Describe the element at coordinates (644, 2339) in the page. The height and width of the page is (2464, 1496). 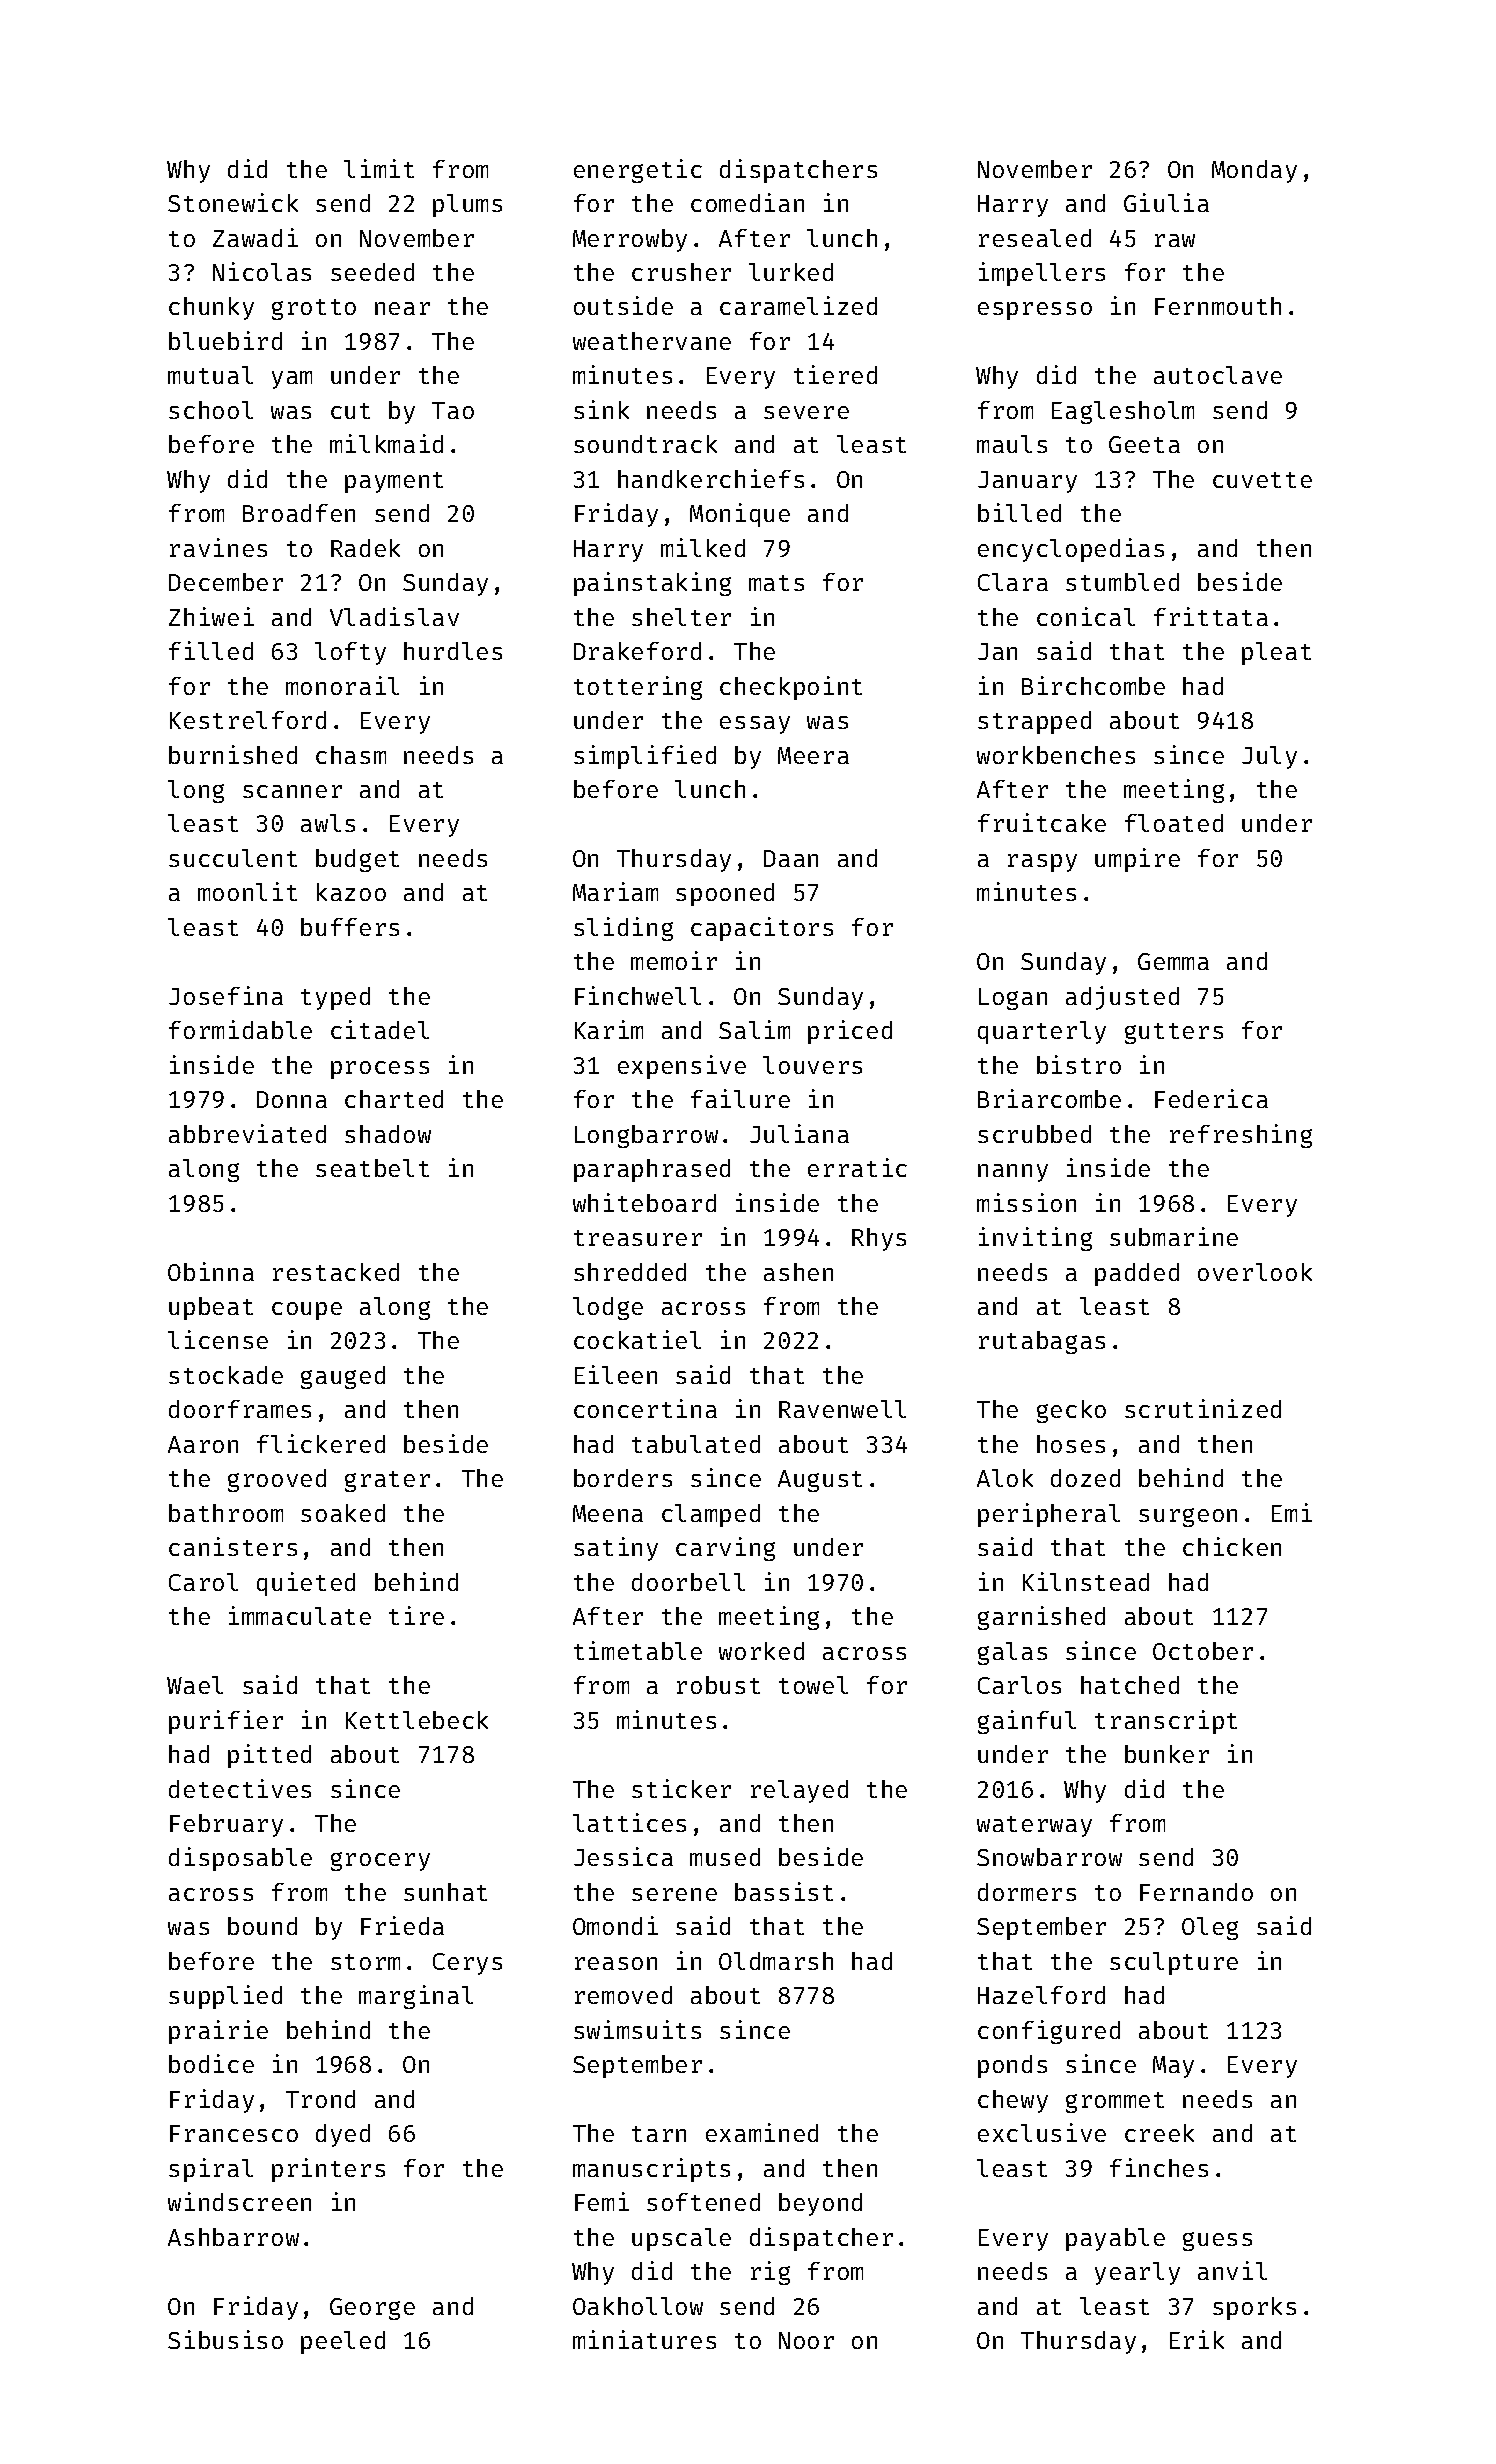
I see `miniatures` at that location.
